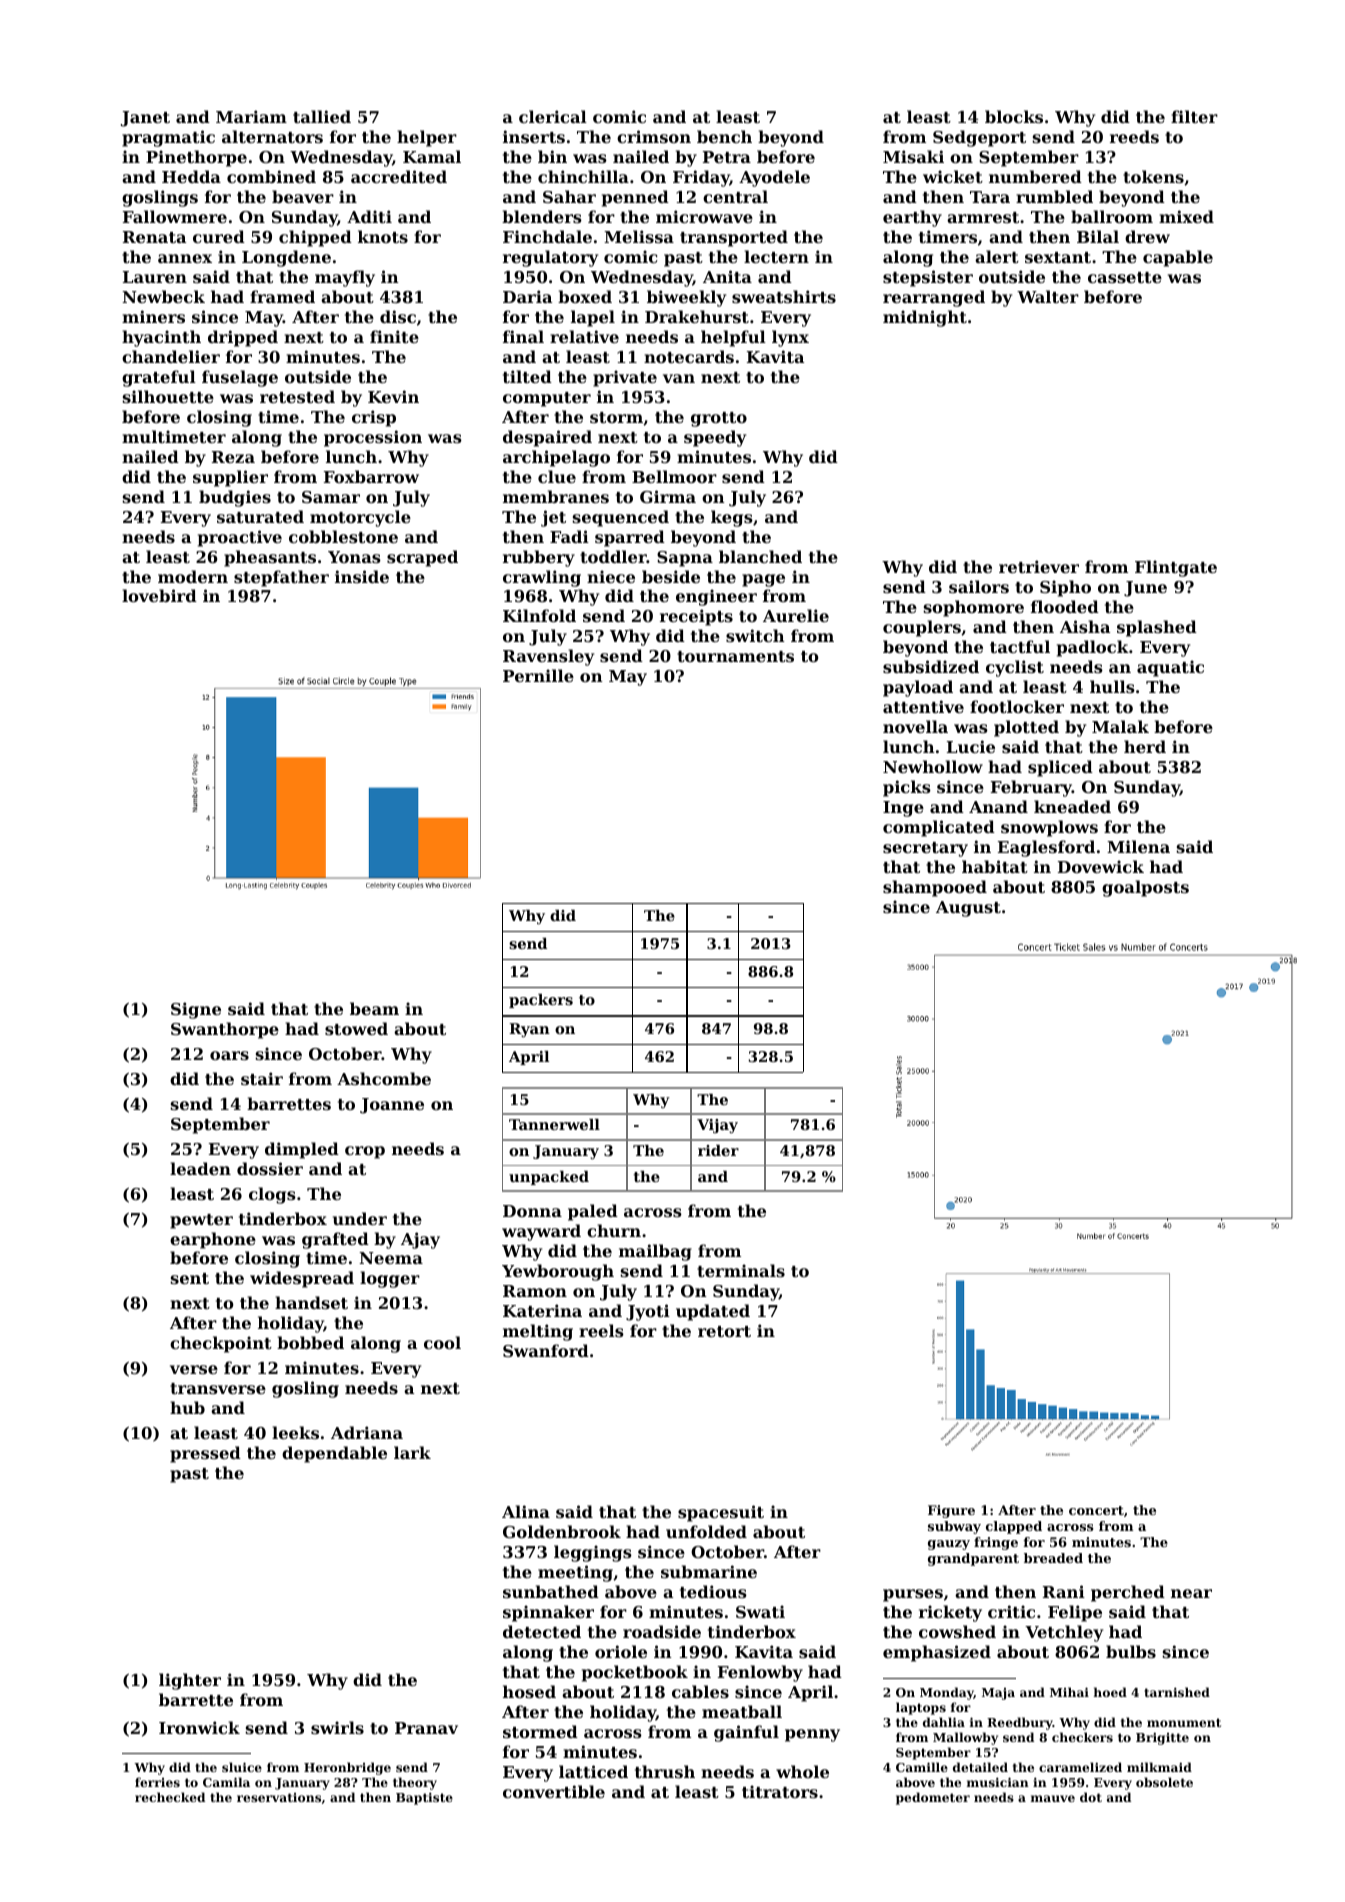 Image resolution: width=1345 pixels, height=1902 pixels. I want to click on pressed, so click(205, 1454).
